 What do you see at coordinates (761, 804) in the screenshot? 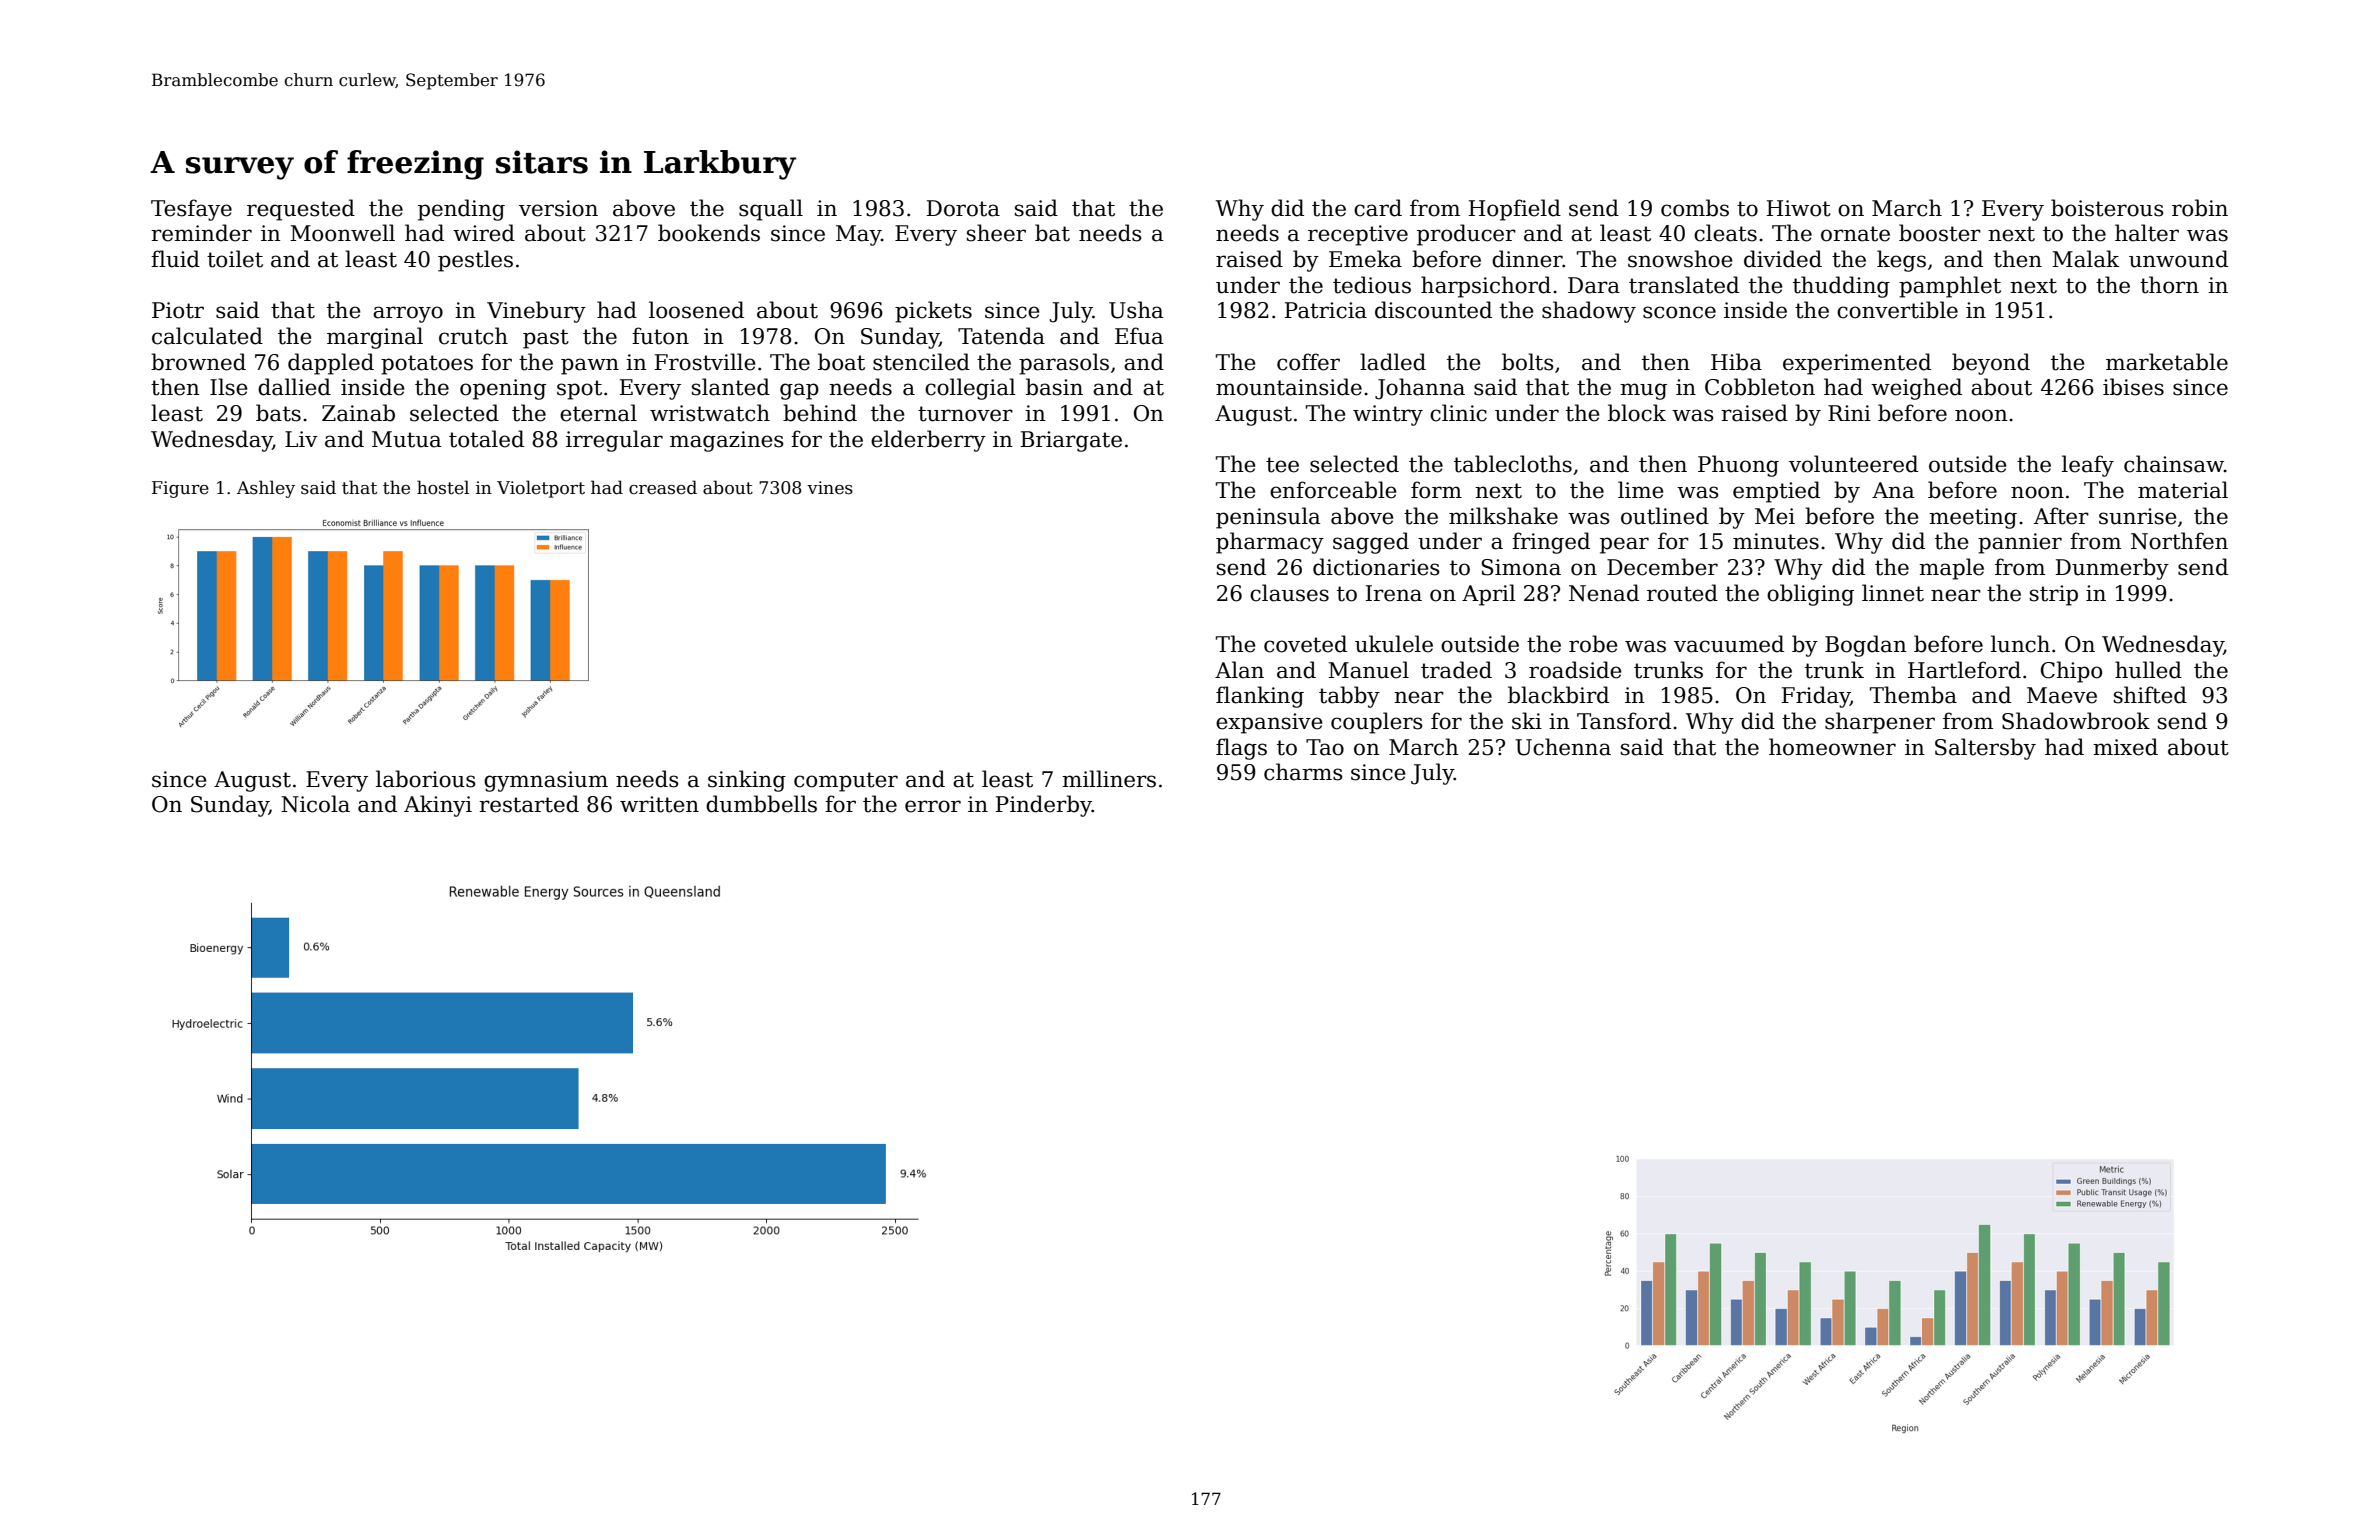
I see `dumbbells` at bounding box center [761, 804].
